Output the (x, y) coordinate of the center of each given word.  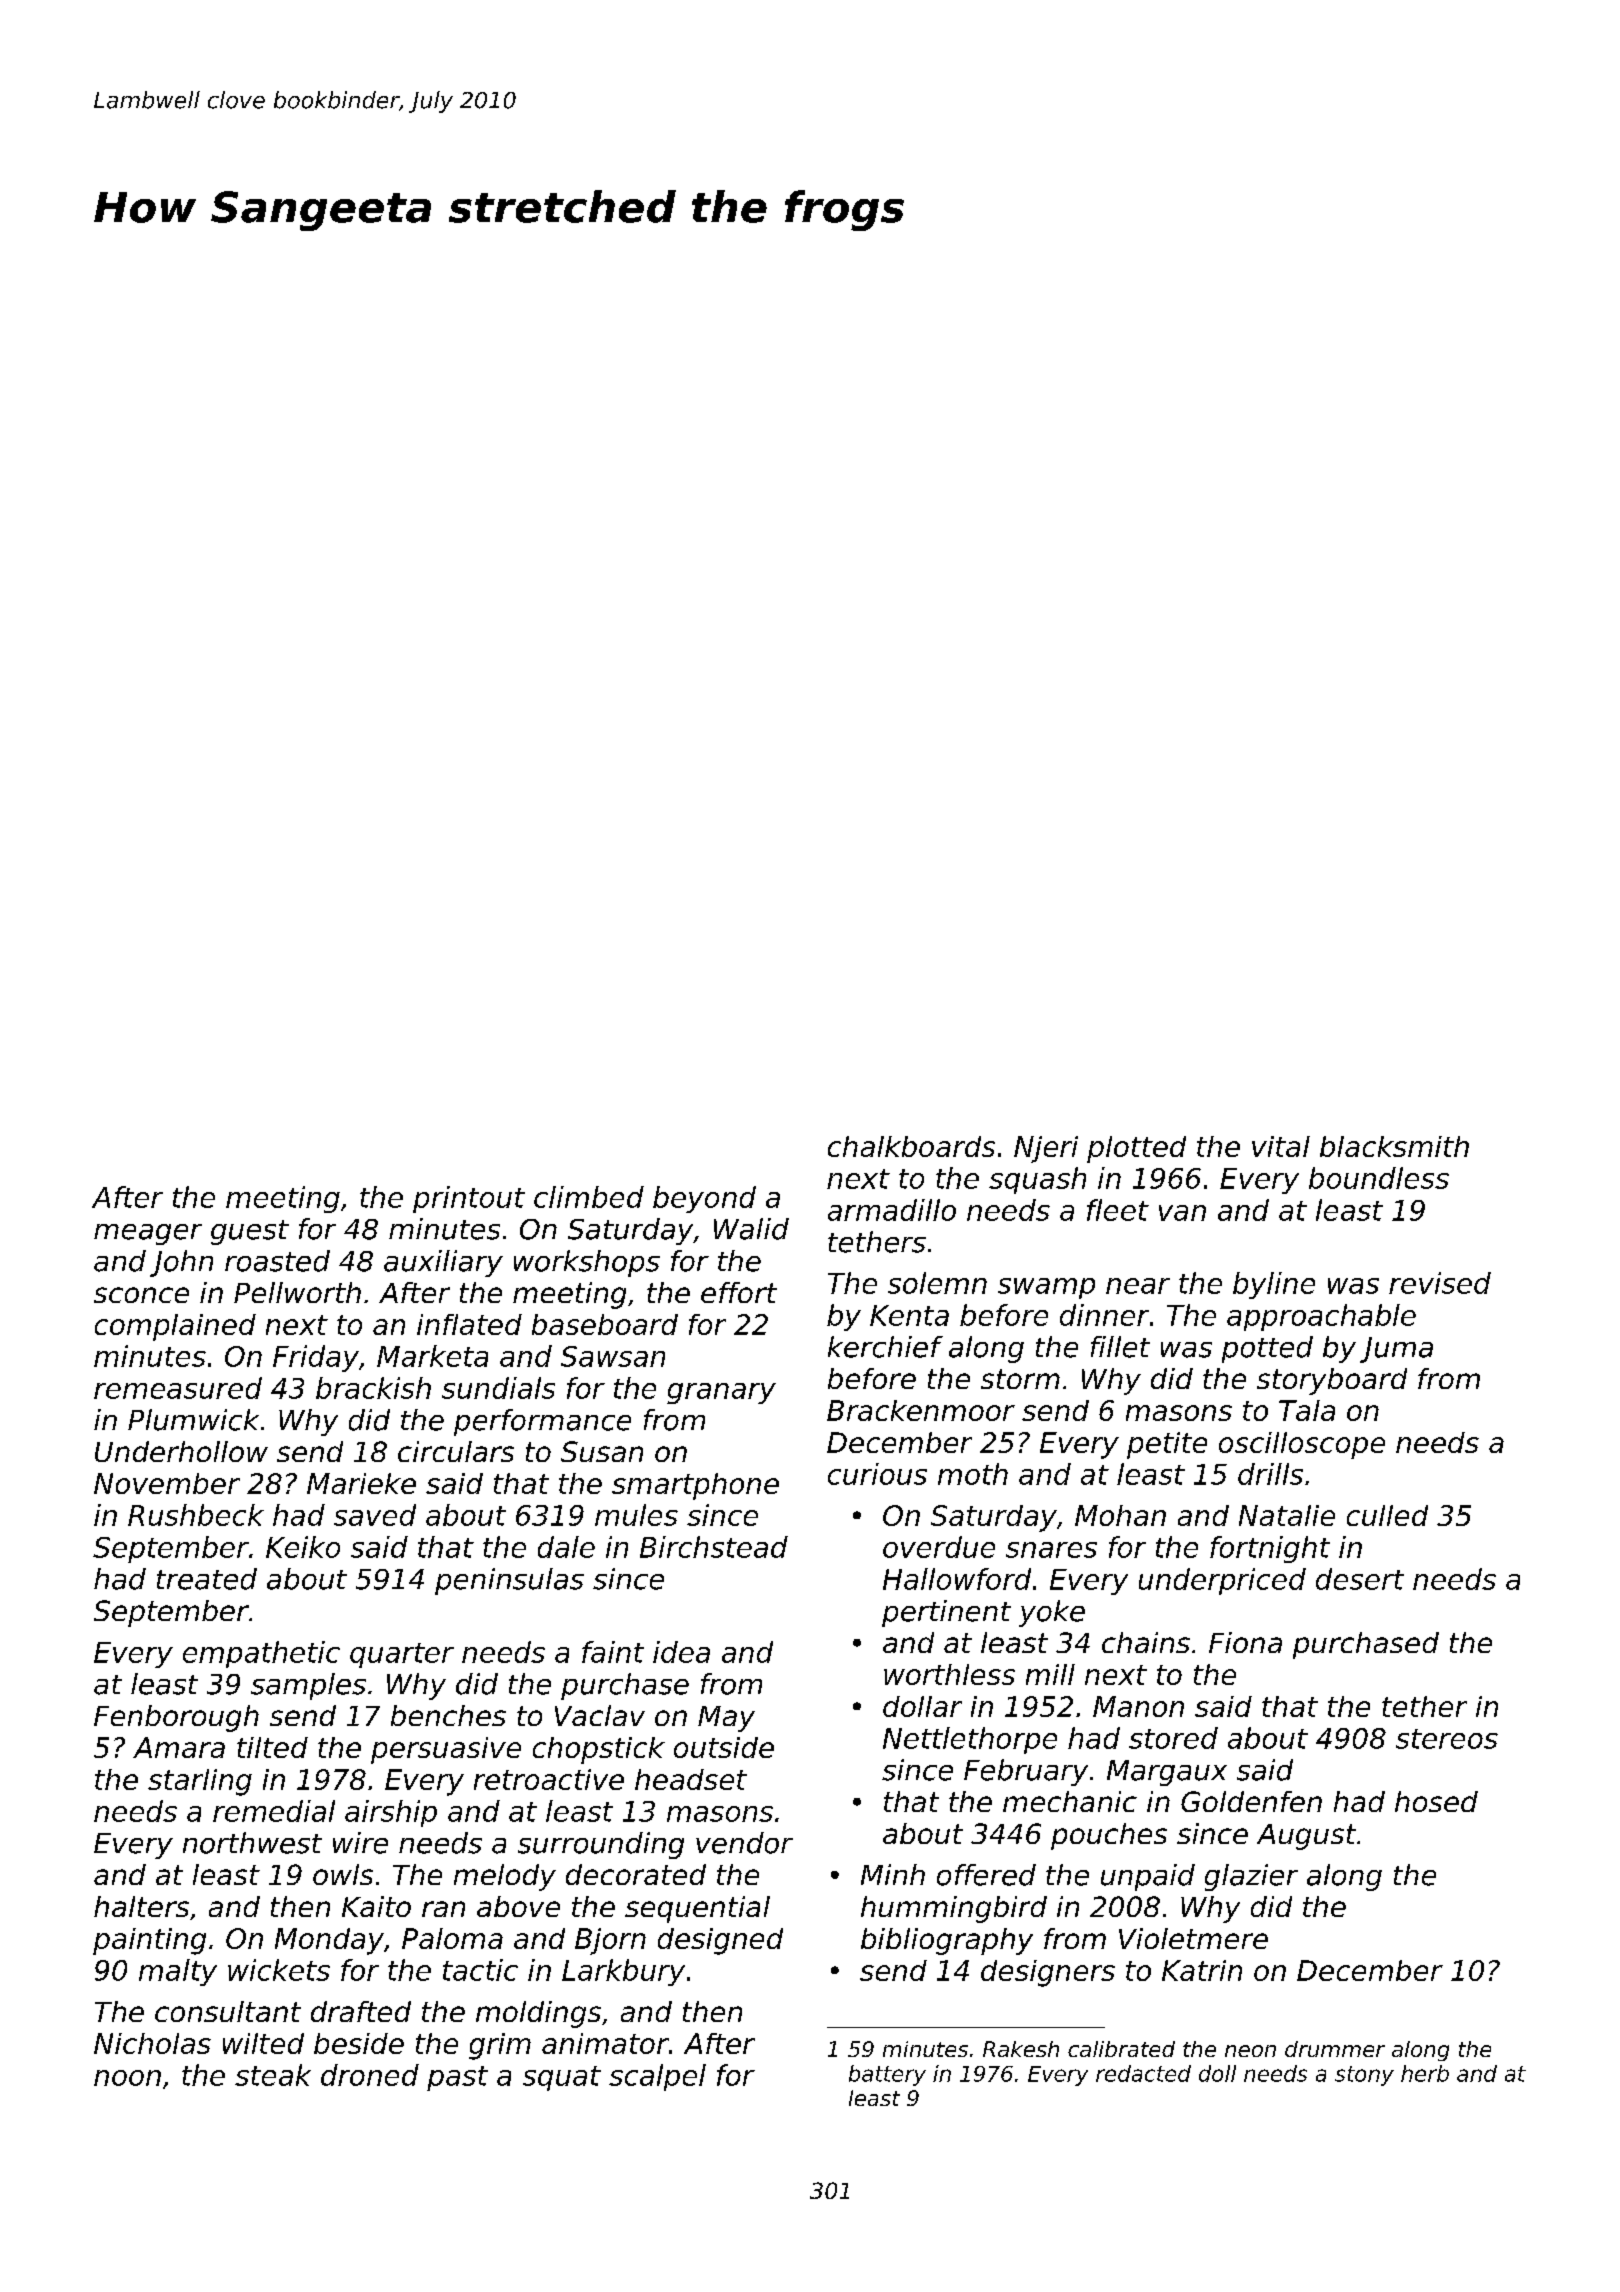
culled (1387, 1515)
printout (469, 1199)
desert (1360, 1579)
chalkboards (911, 1146)
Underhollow (181, 1451)
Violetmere (1193, 1938)
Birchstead (714, 1547)
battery (887, 2075)
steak (273, 2075)
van (1182, 1213)
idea (681, 1652)
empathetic (261, 1654)
